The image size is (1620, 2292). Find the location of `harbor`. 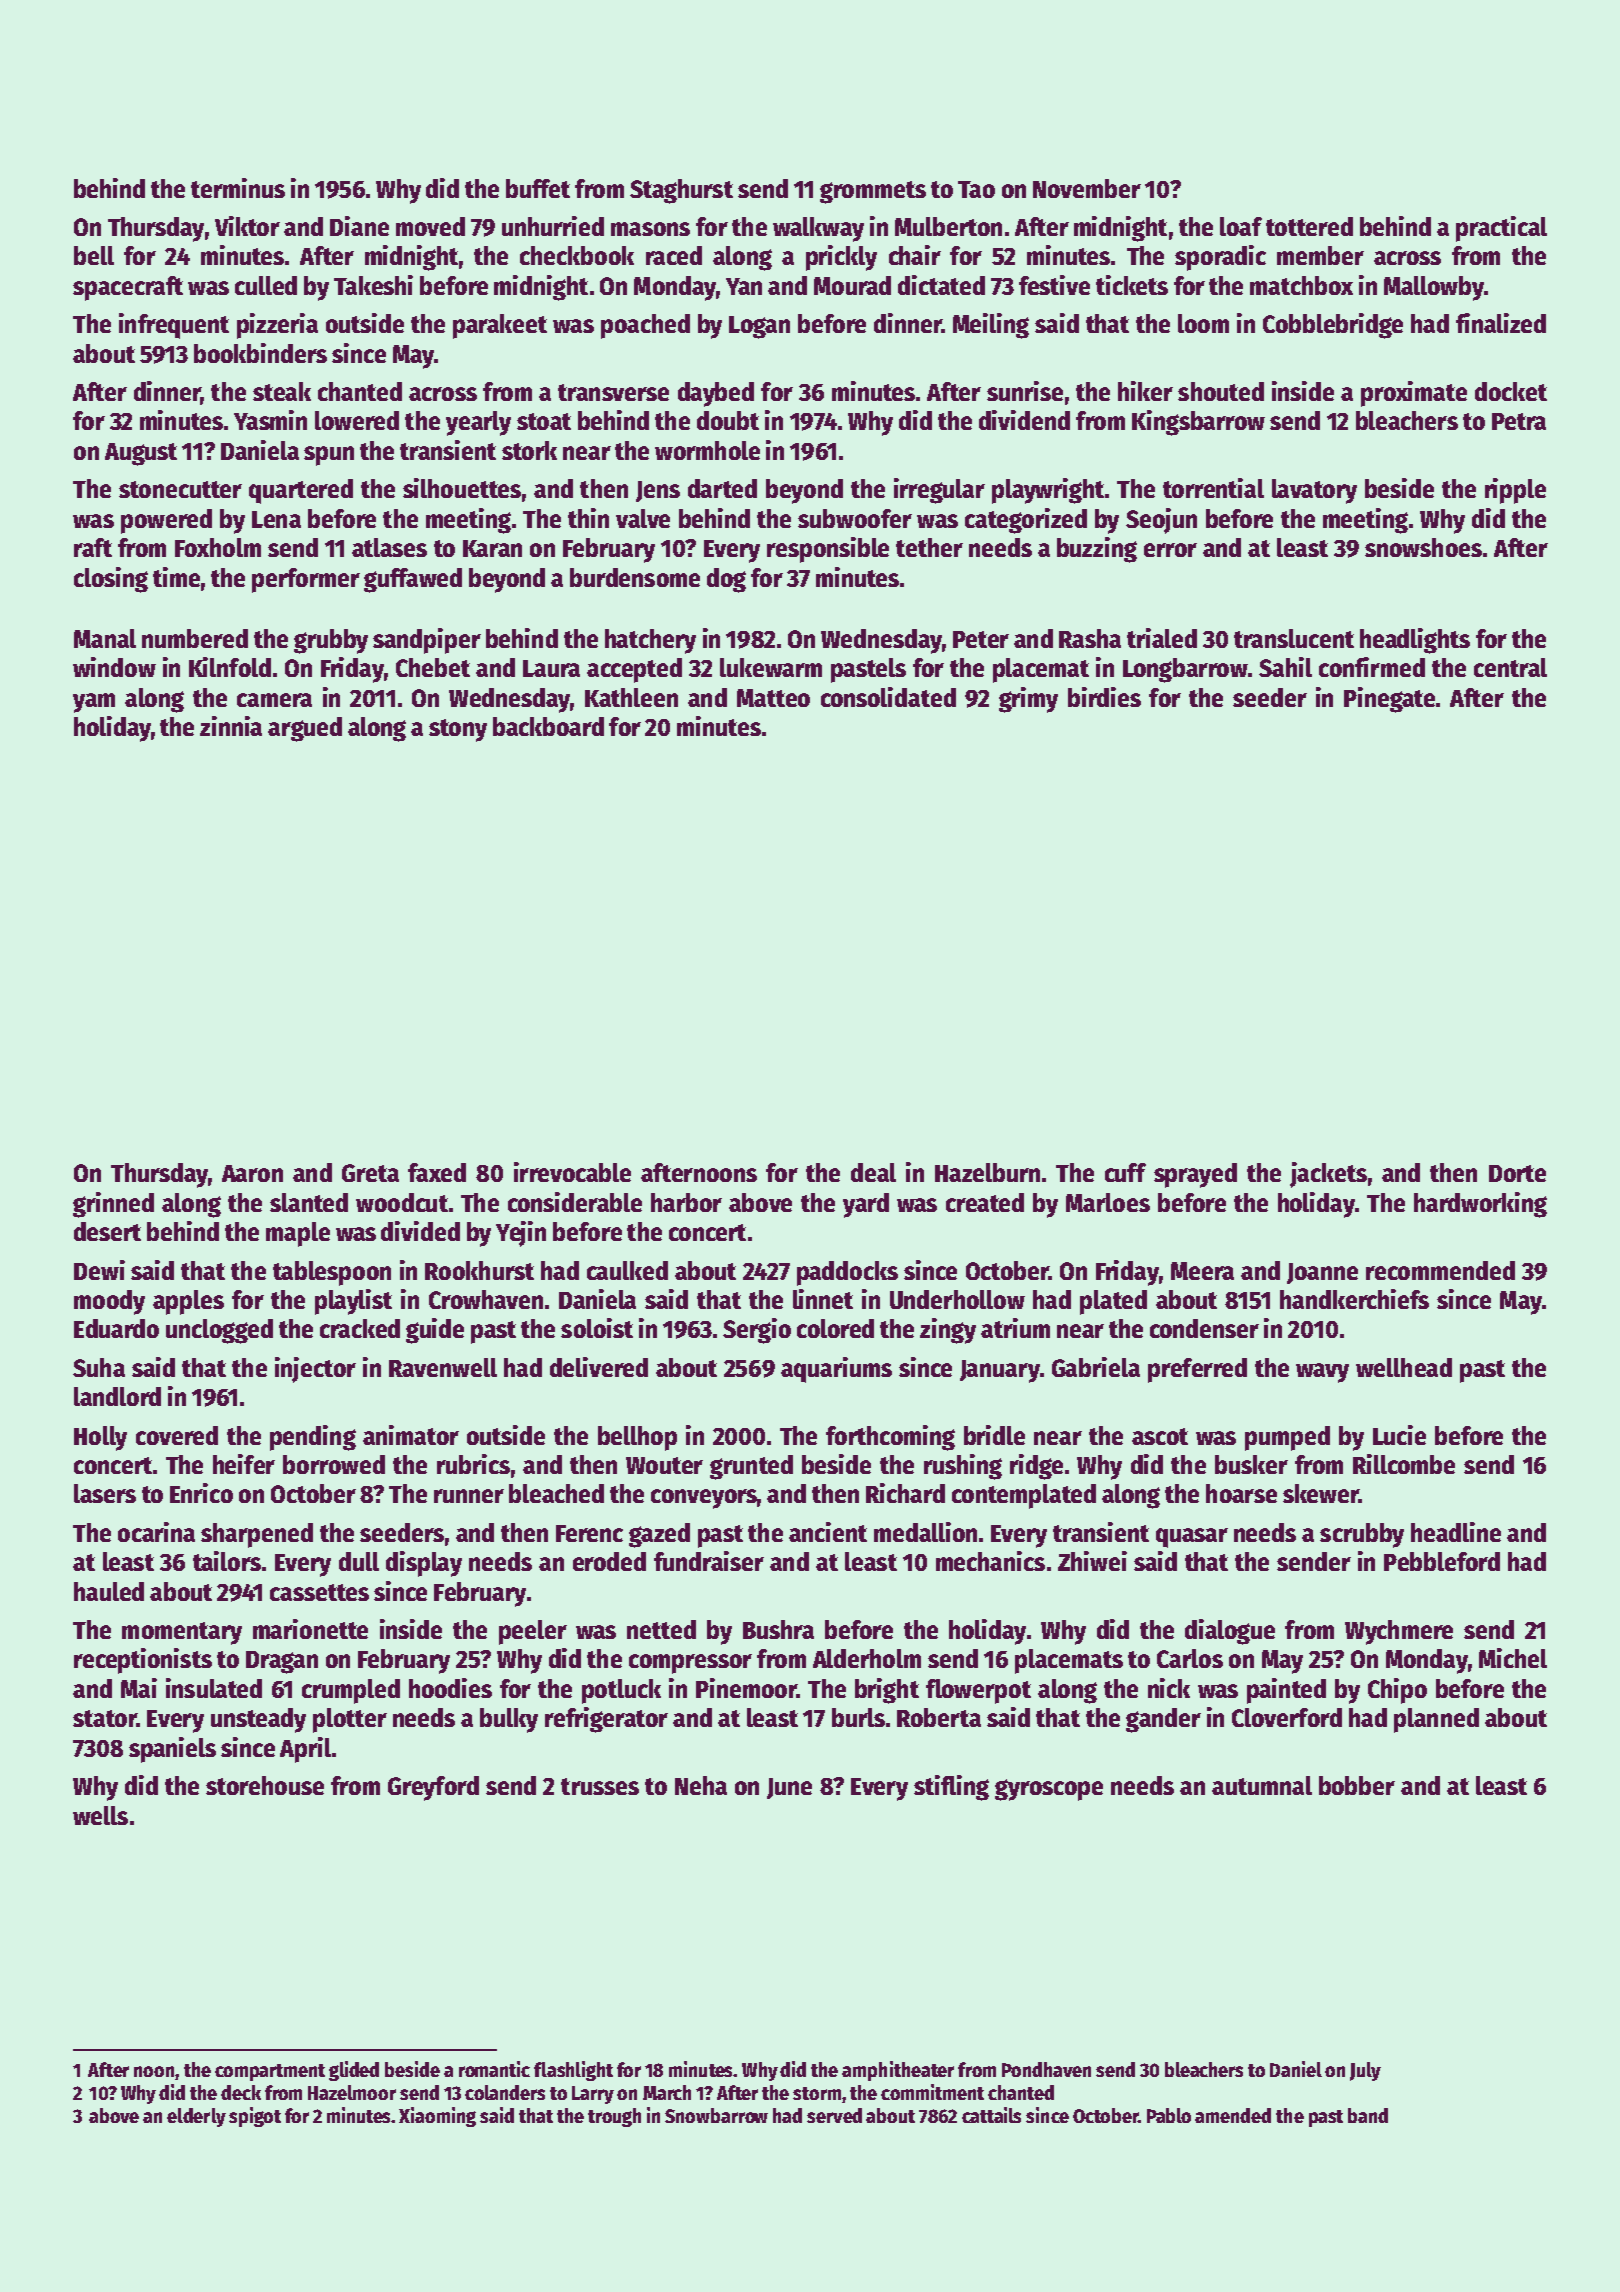

harbor is located at coordinates (686, 1202).
